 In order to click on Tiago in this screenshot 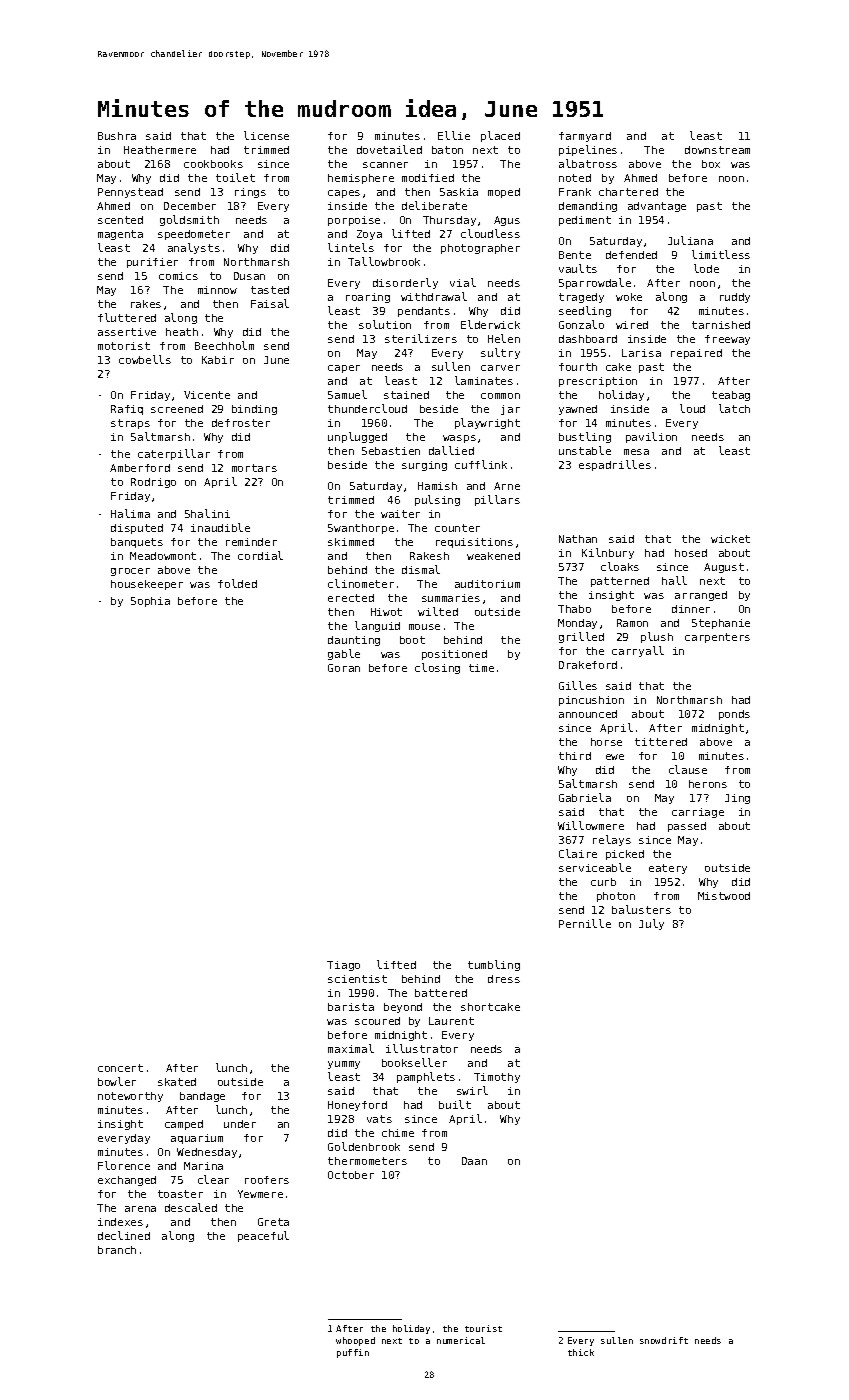, I will do `click(343, 966)`.
